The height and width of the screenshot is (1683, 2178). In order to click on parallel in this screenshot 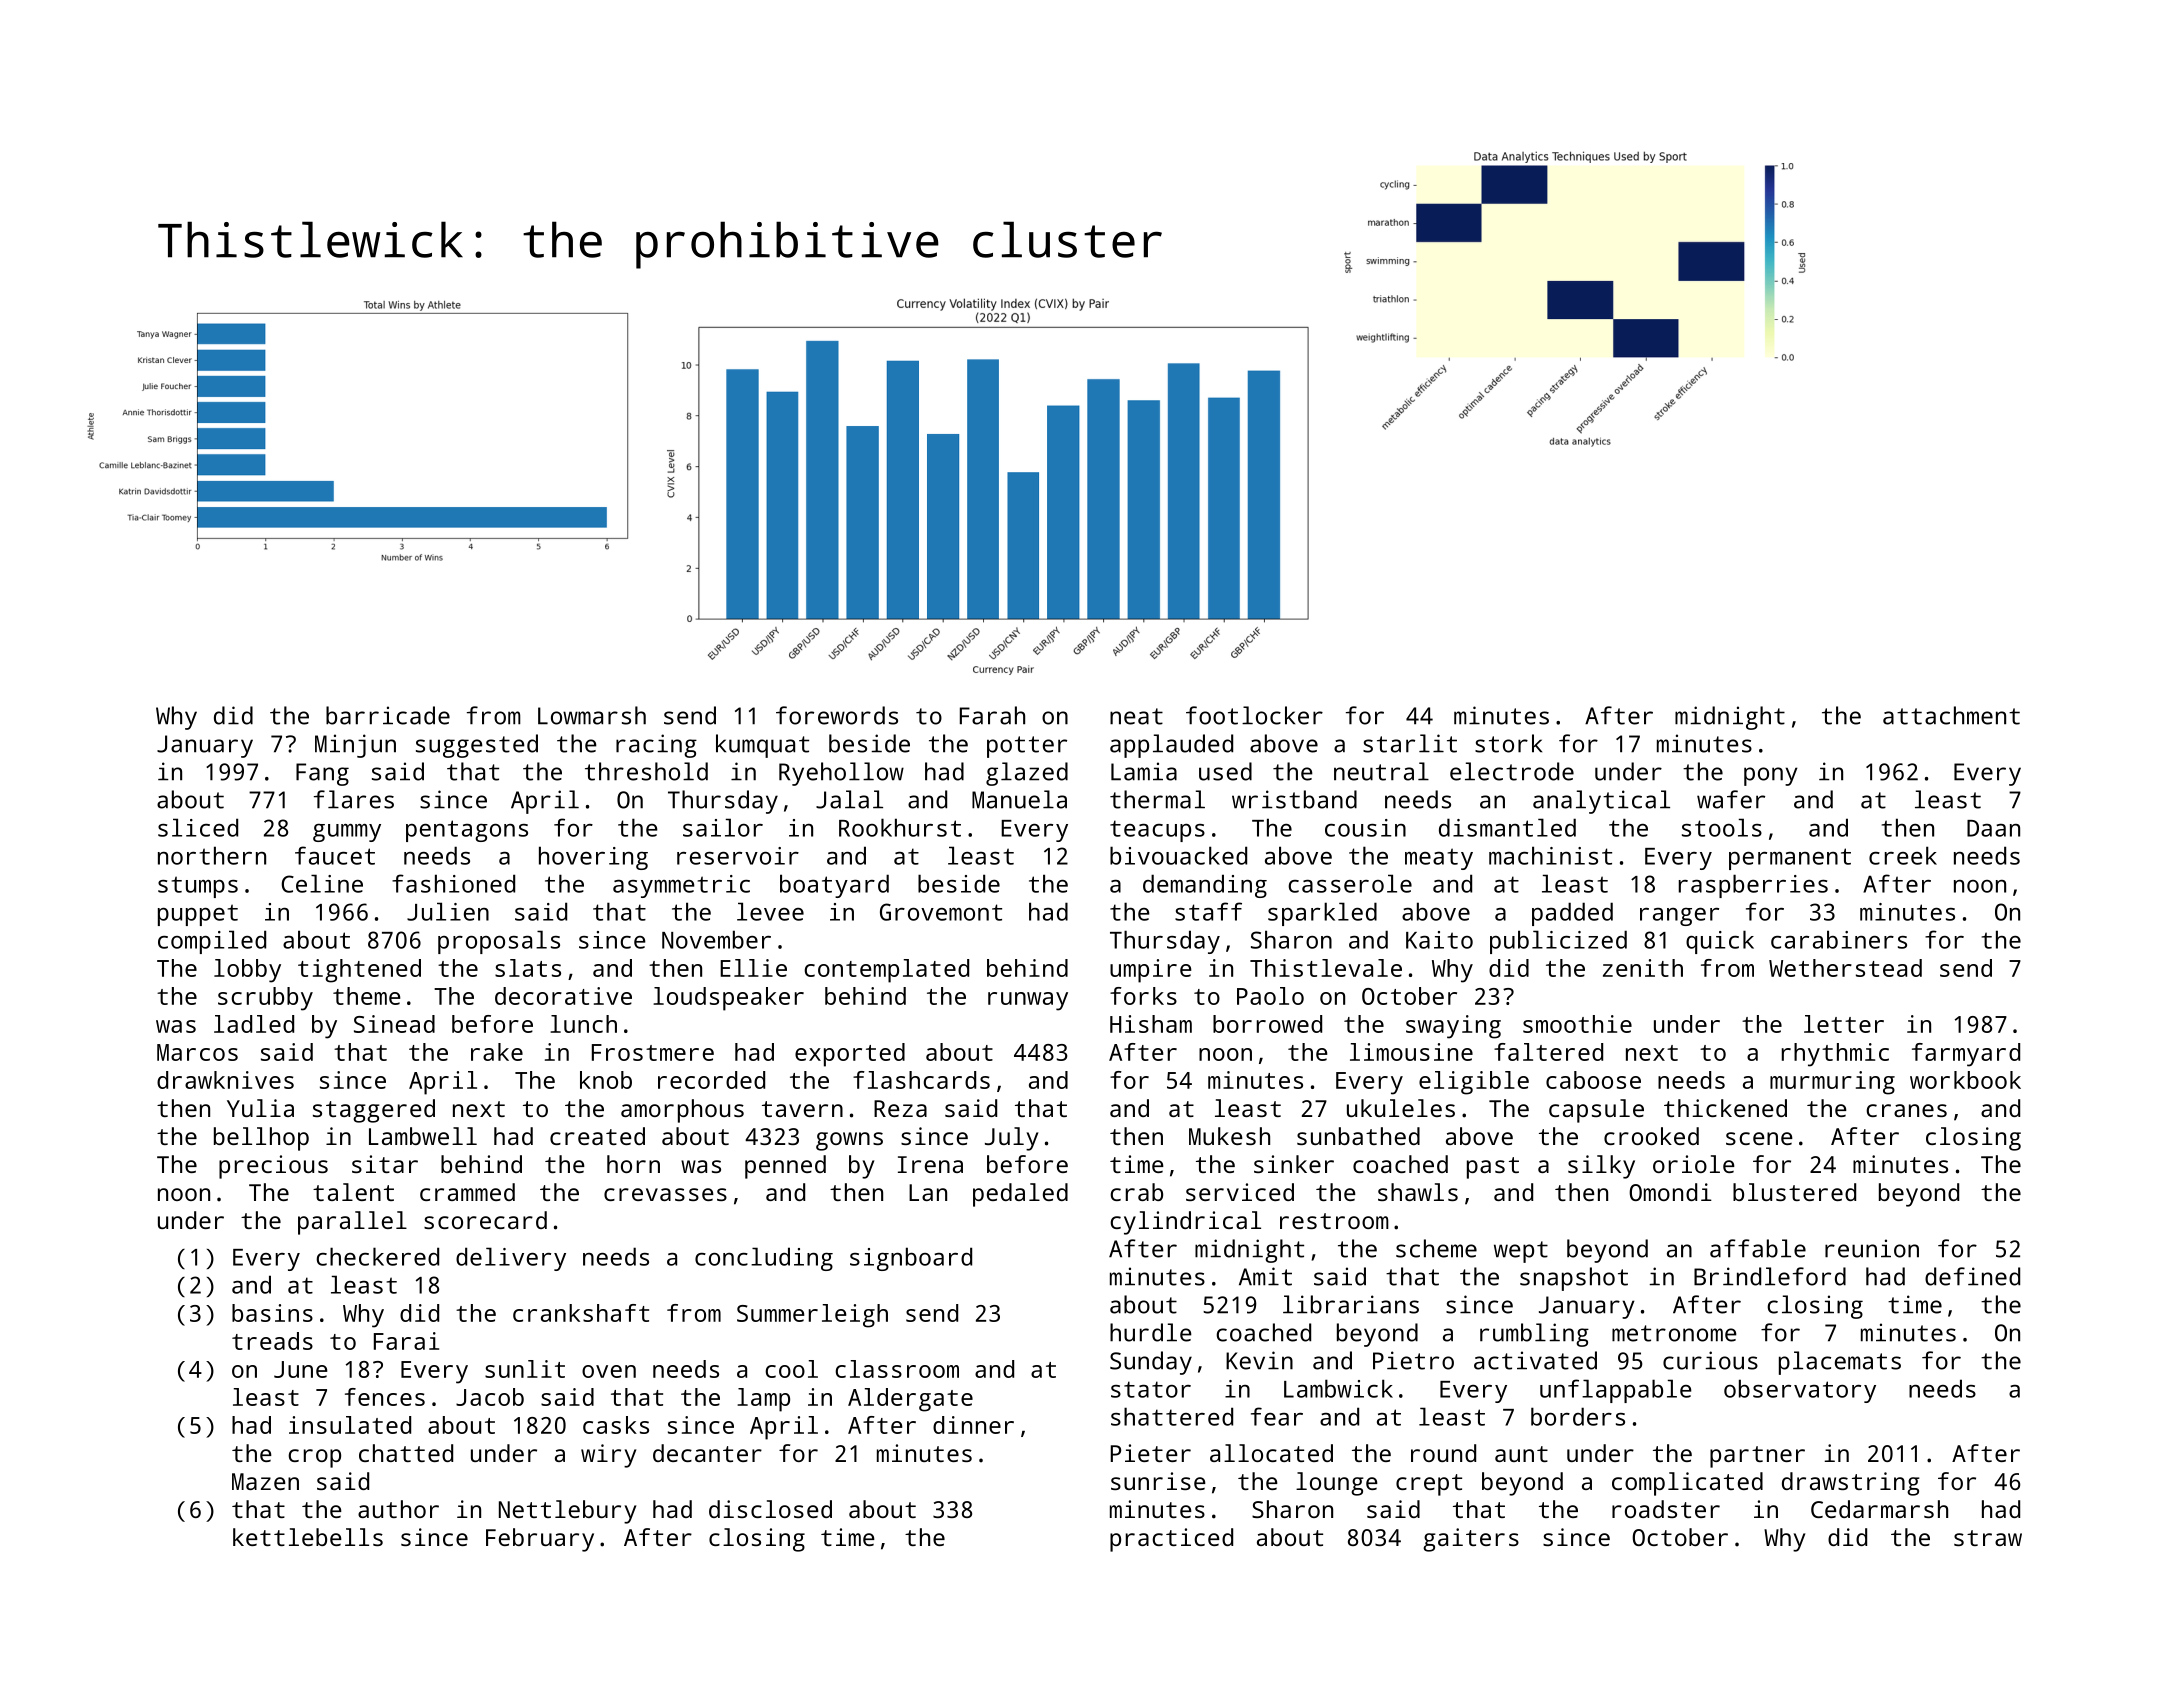, I will do `click(352, 1223)`.
